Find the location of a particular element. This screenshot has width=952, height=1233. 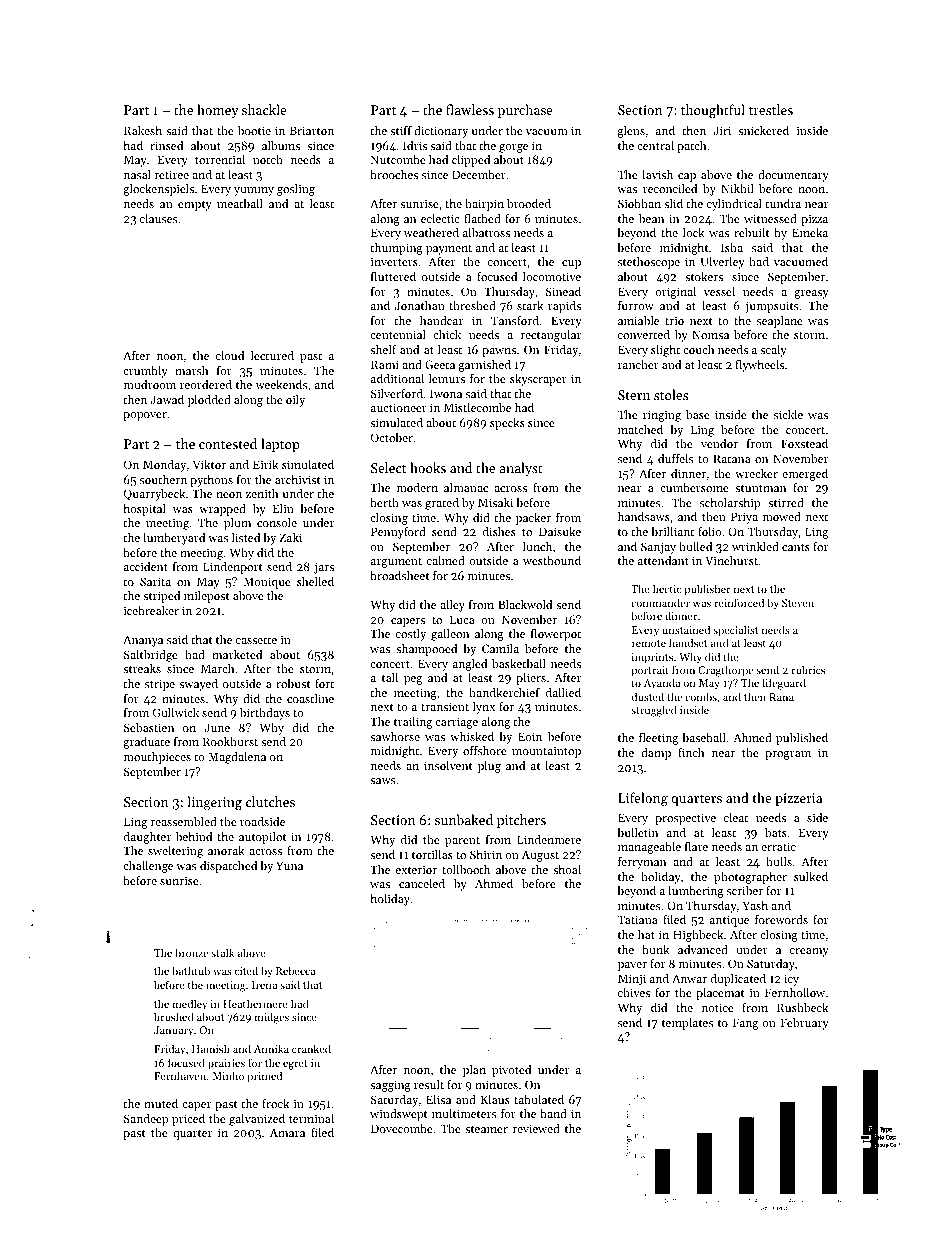

hulled is located at coordinates (695, 546).
